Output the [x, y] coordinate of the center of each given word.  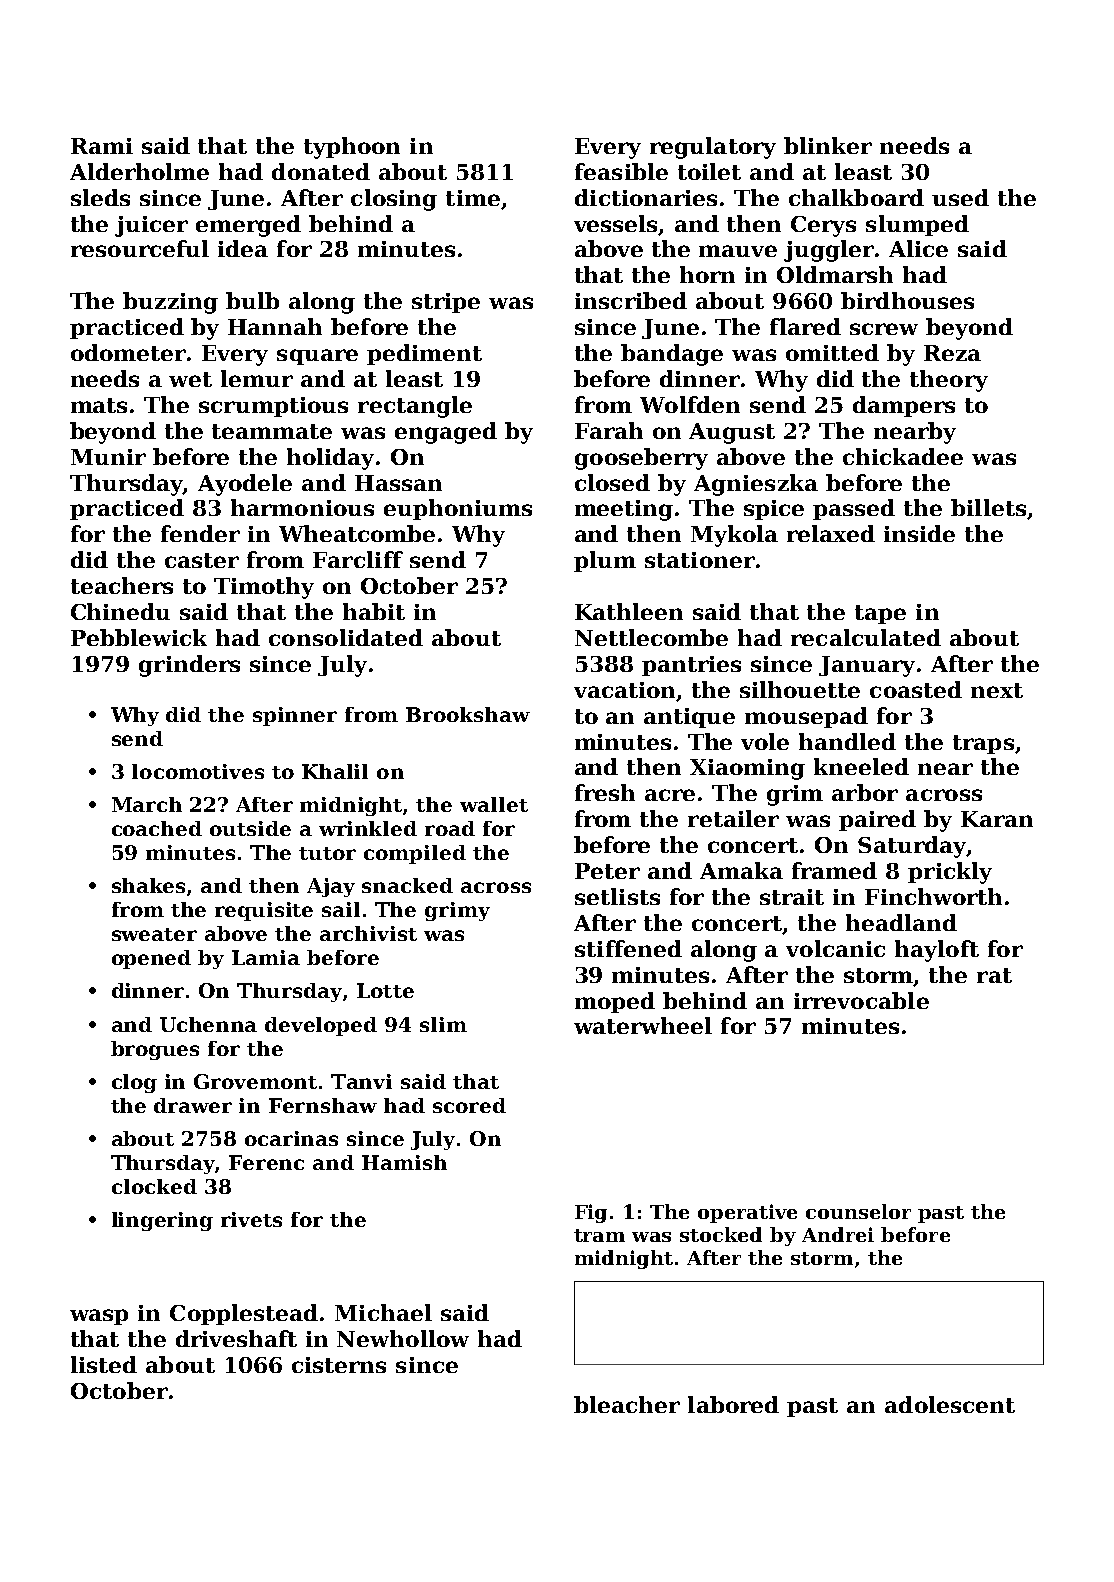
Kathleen [629, 611]
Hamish [404, 1162]
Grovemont [255, 1081]
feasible [621, 171]
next [997, 690]
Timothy [264, 588]
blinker [828, 145]
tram [599, 1235]
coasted [916, 689]
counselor [858, 1211]
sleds [100, 197]
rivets [251, 1219]
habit [374, 611]
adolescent [950, 1404]
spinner [295, 716]
